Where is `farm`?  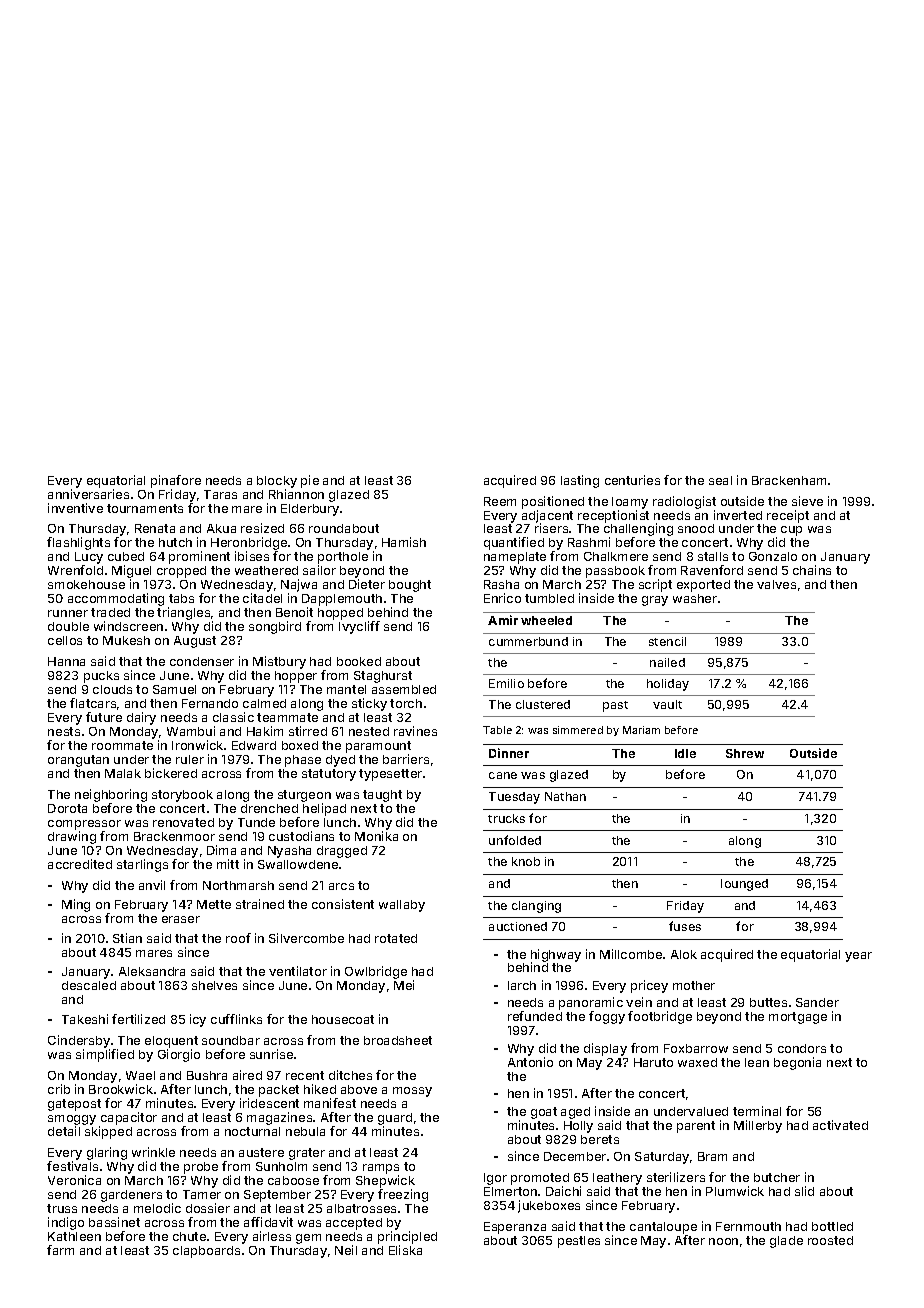
farm is located at coordinates (60, 1250).
